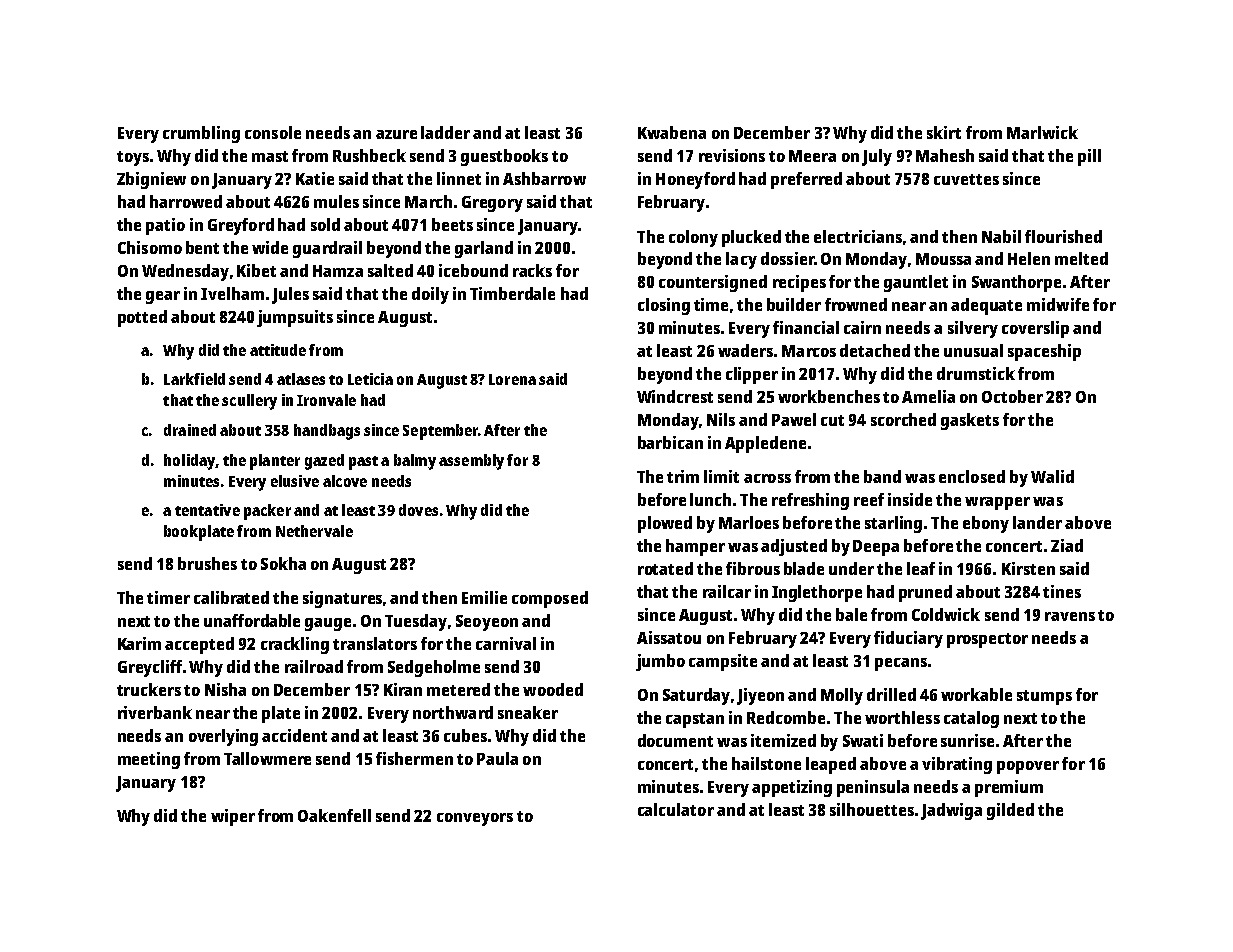 This screenshot has width=1233, height=952. Describe the element at coordinates (194, 379) in the screenshot. I see `Larkfield` at that location.
